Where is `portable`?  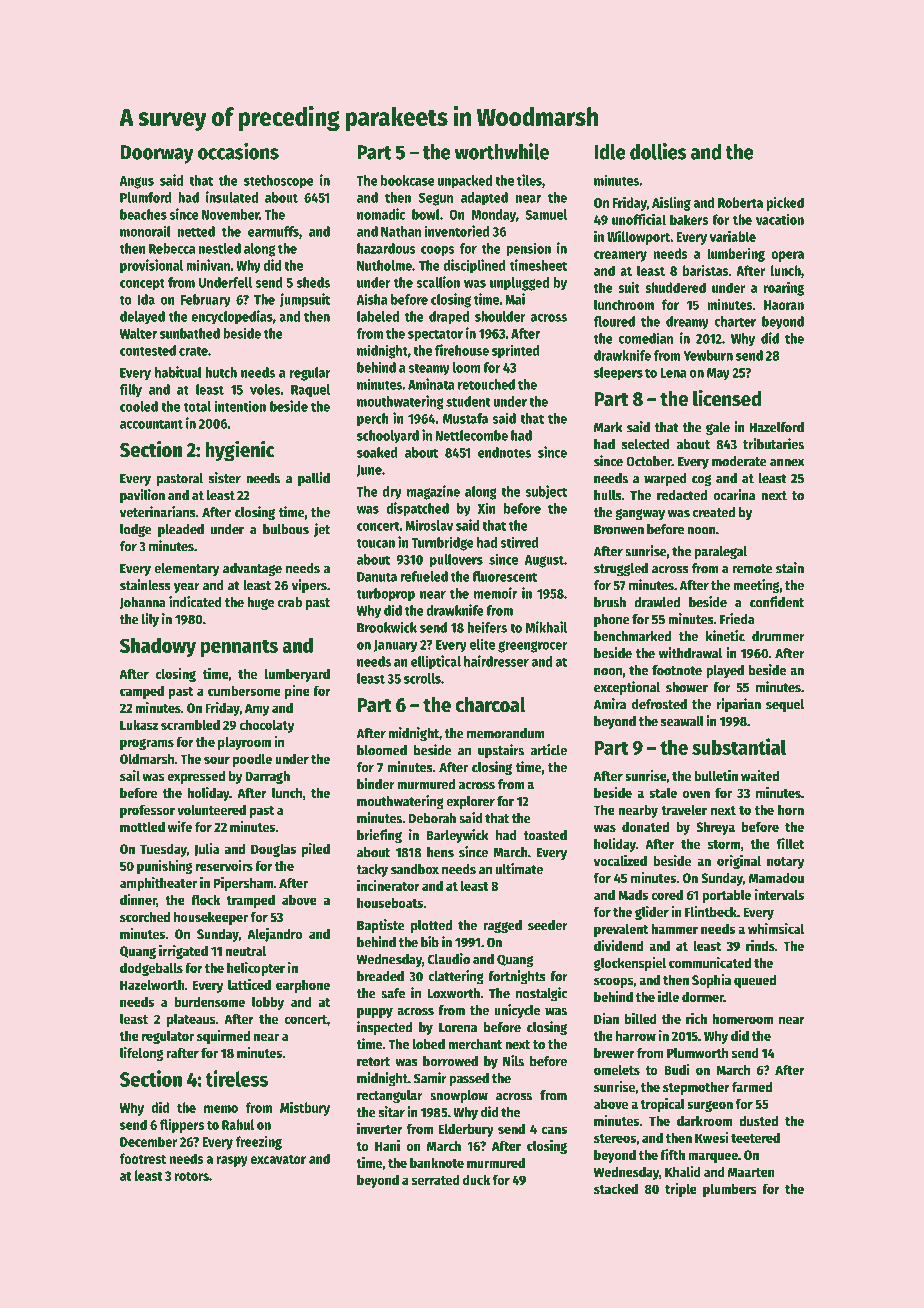 portable is located at coordinates (726, 896).
